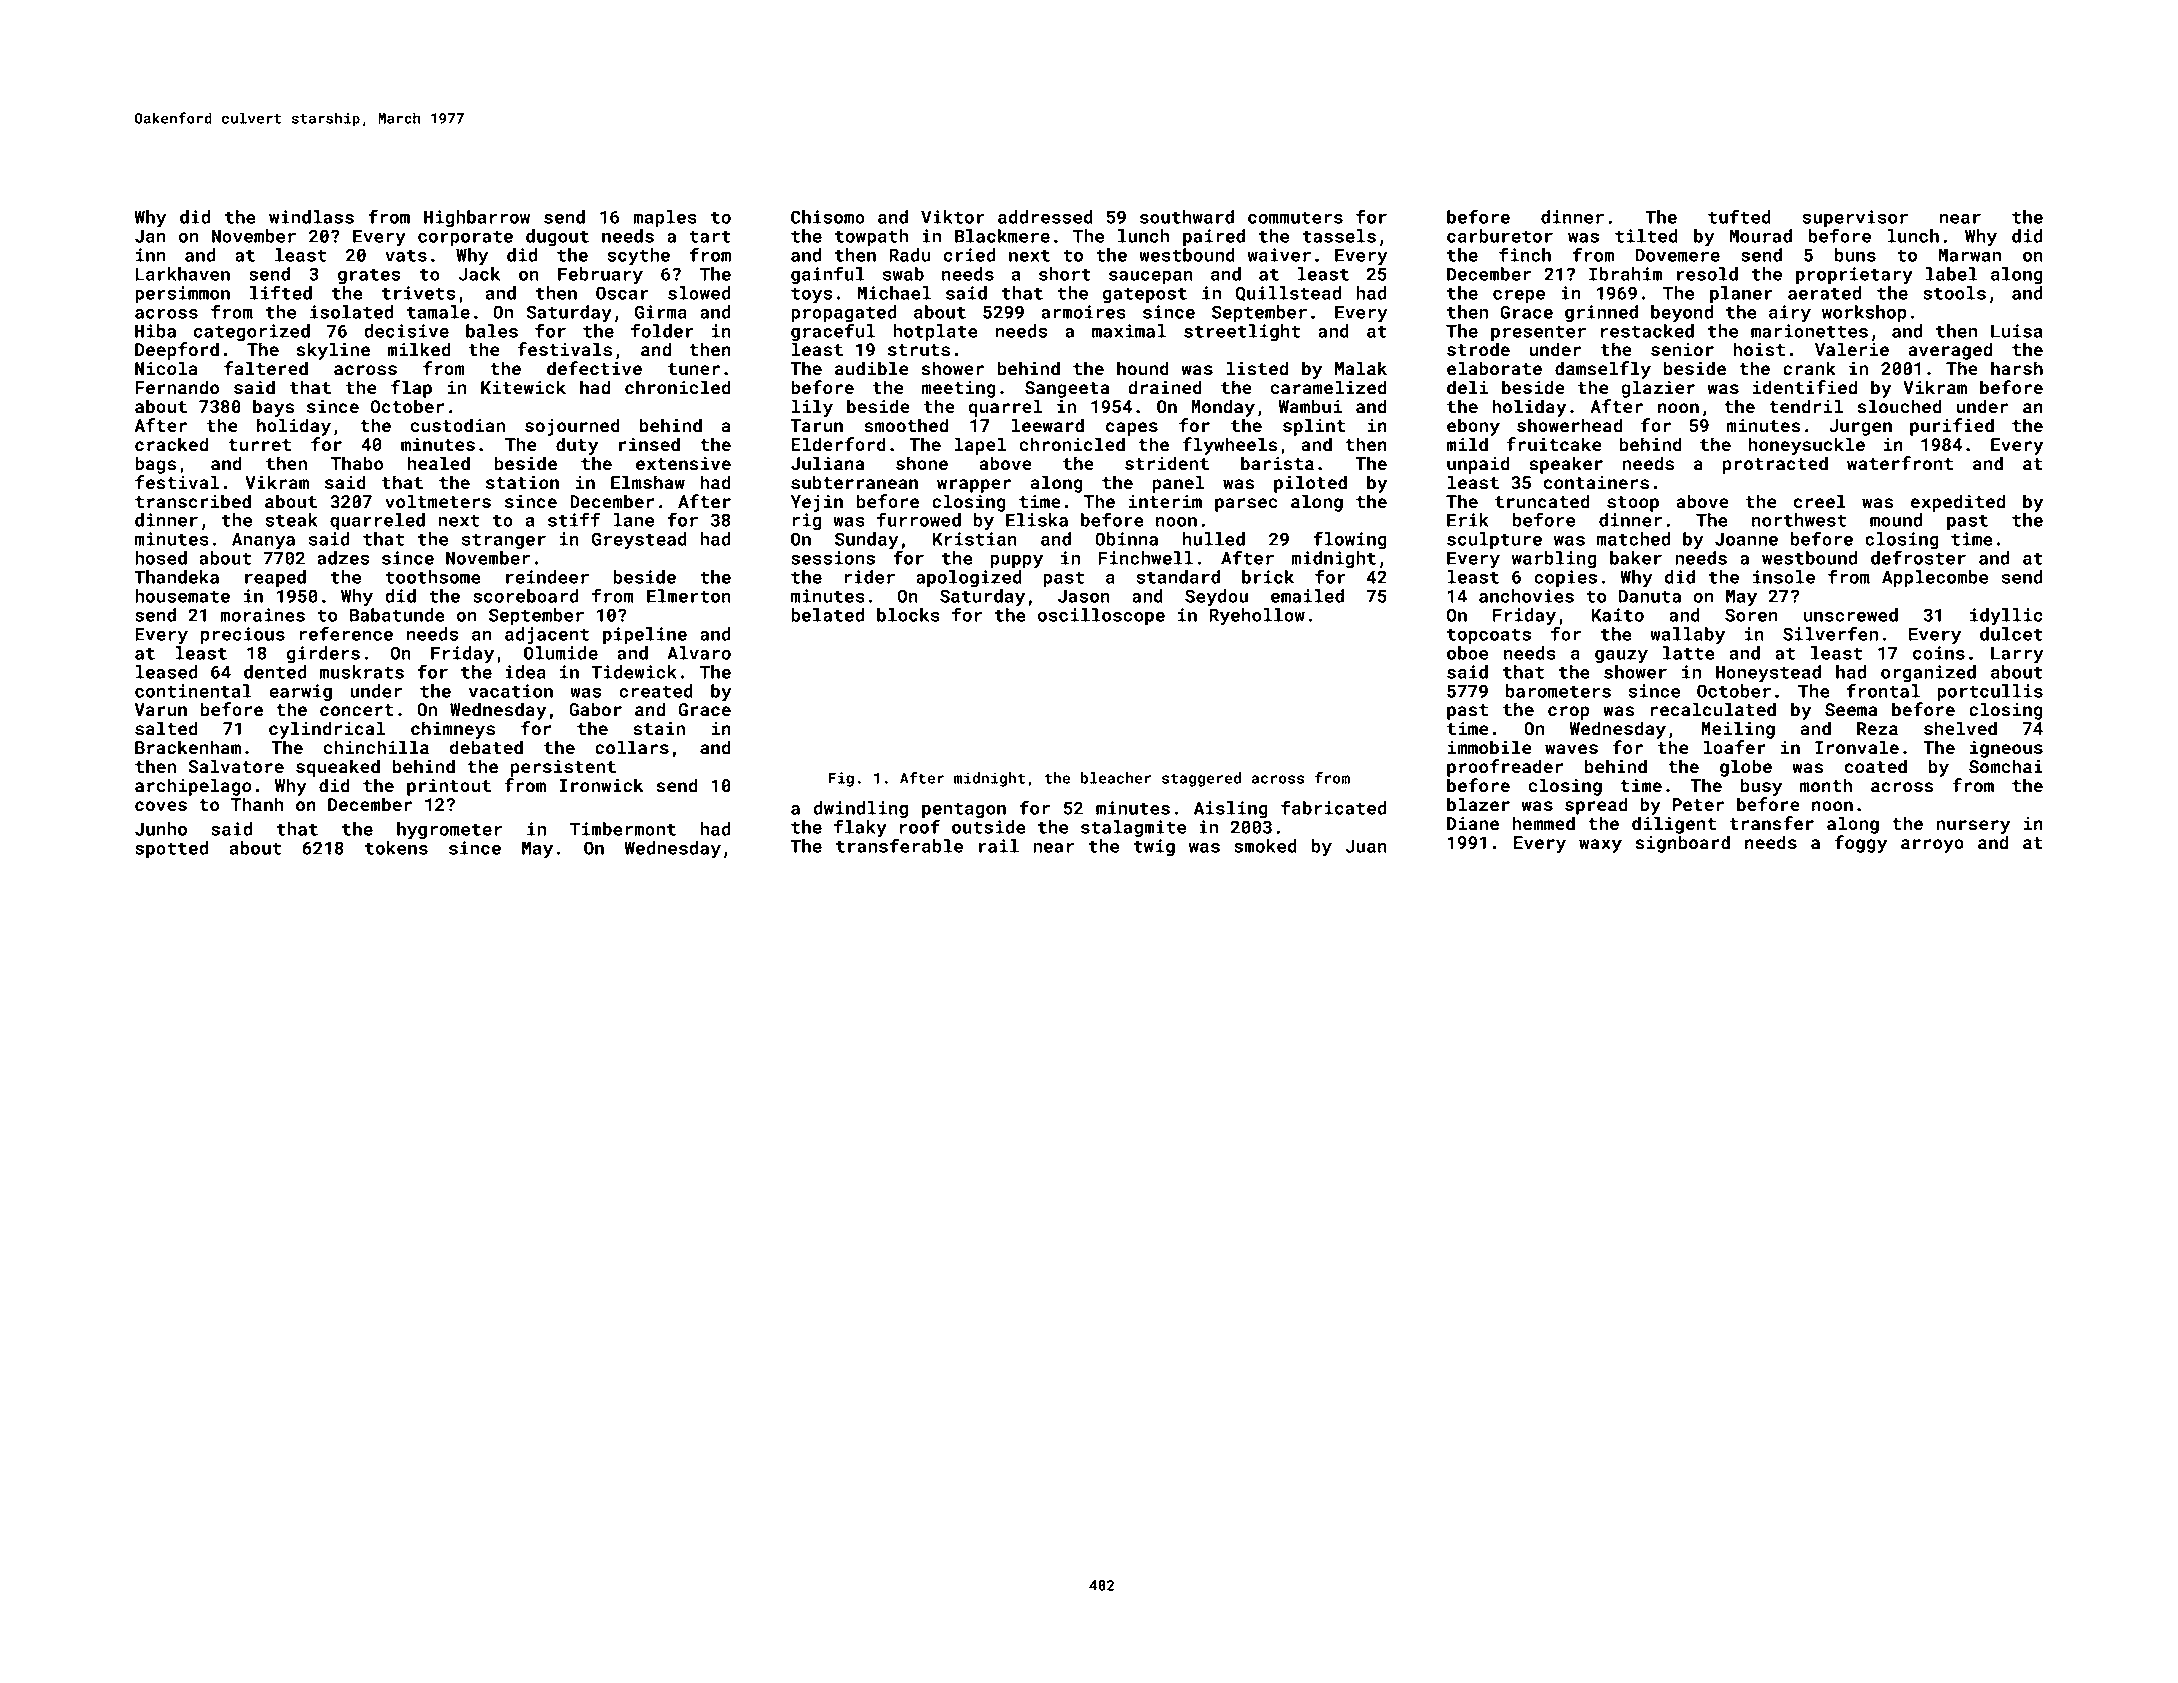  I want to click on supervisor, so click(1855, 218).
